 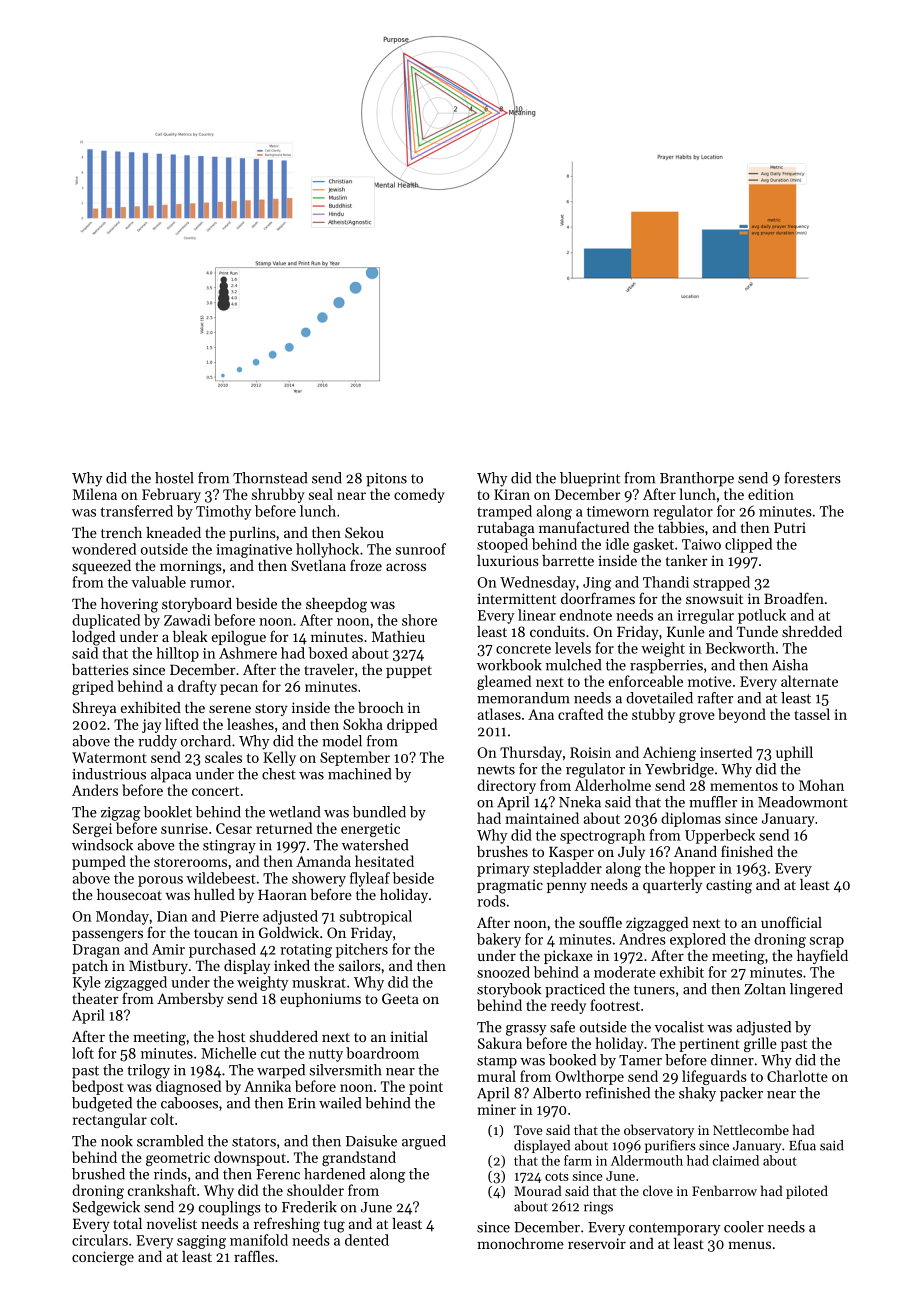 What do you see at coordinates (666, 666) in the page?
I see `raspberries` at bounding box center [666, 666].
